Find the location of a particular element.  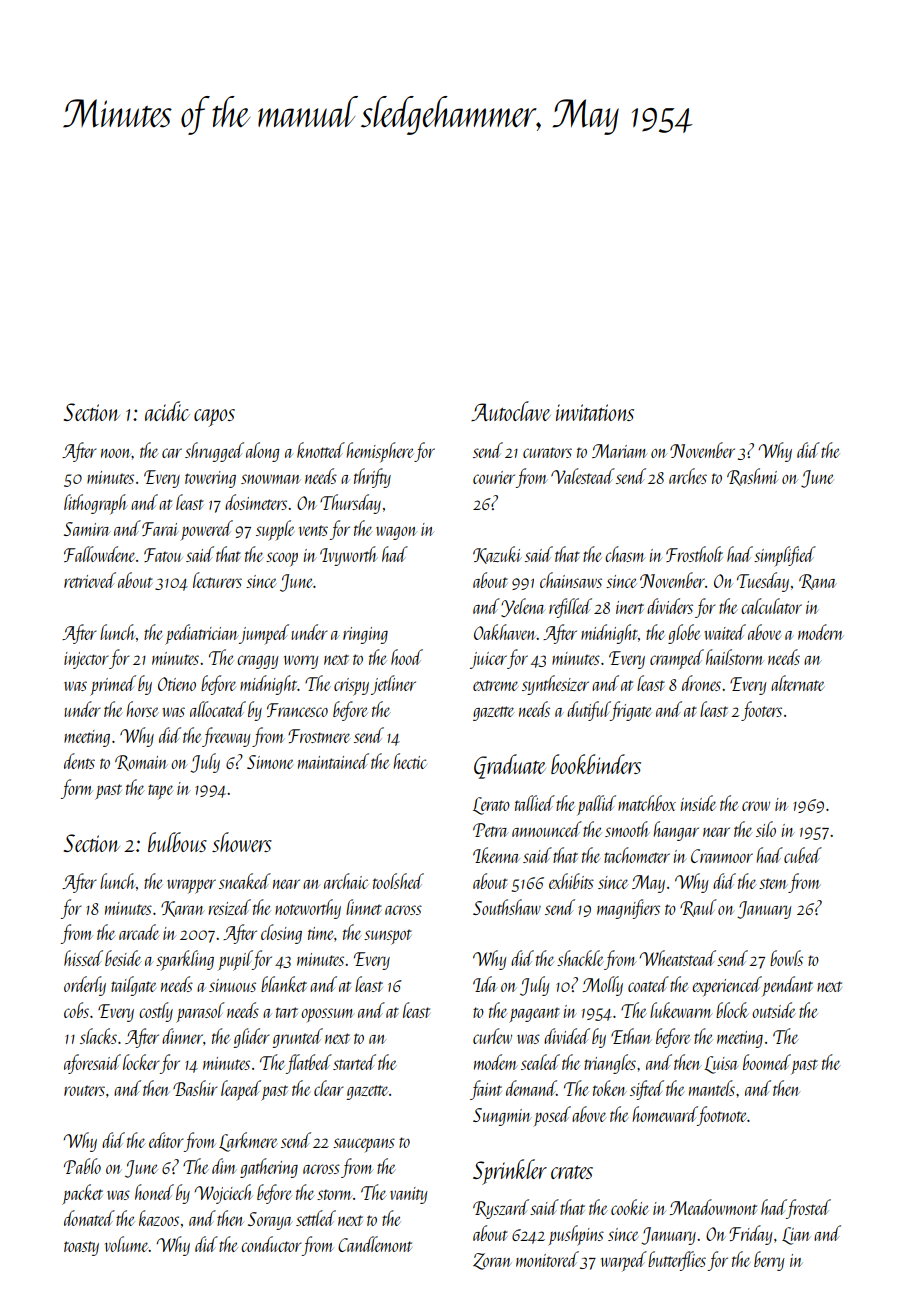

arches is located at coordinates (688, 476).
